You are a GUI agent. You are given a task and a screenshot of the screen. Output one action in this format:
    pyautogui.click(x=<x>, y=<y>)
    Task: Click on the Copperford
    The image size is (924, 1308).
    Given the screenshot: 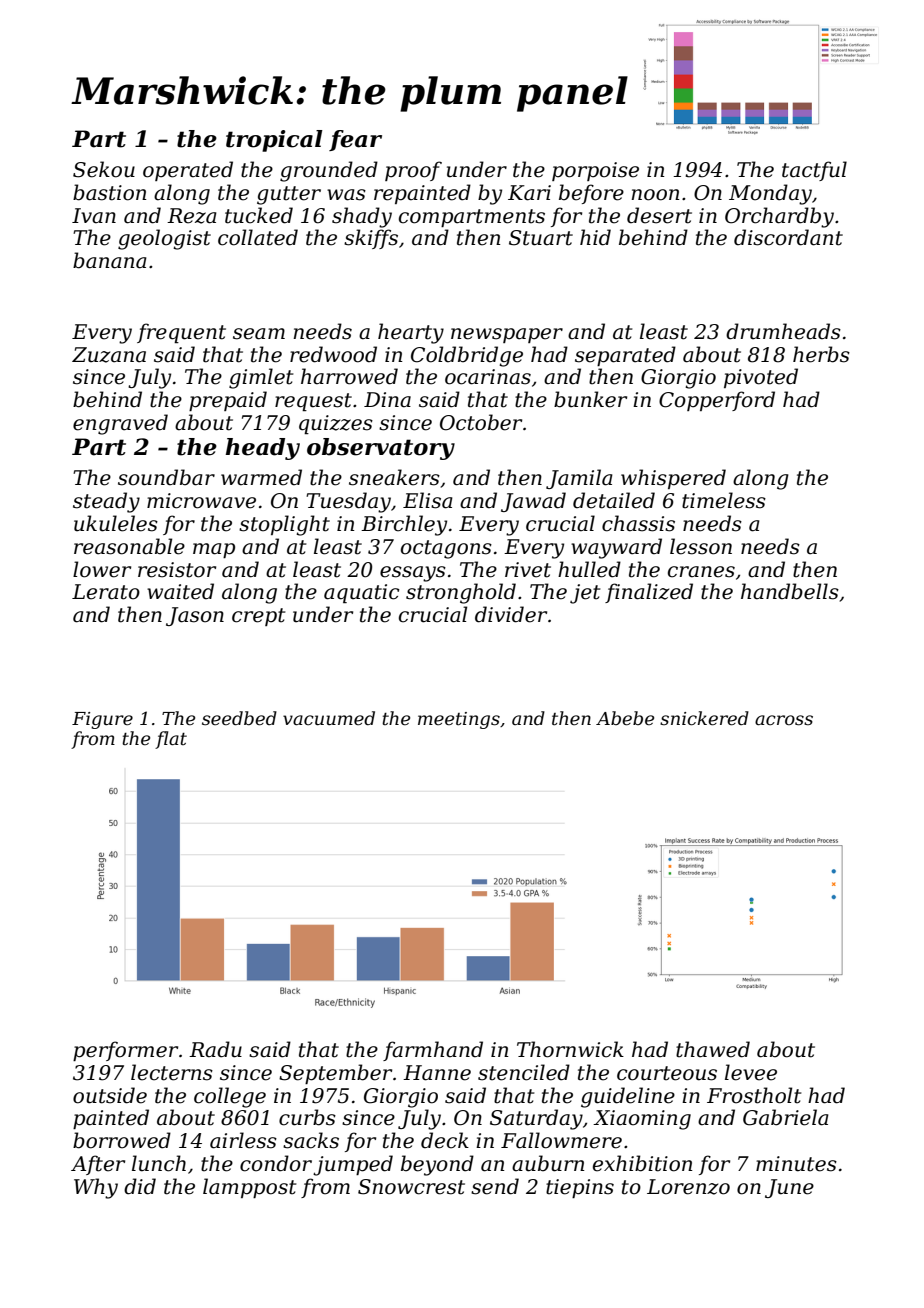 What is the action you would take?
    pyautogui.click(x=717, y=401)
